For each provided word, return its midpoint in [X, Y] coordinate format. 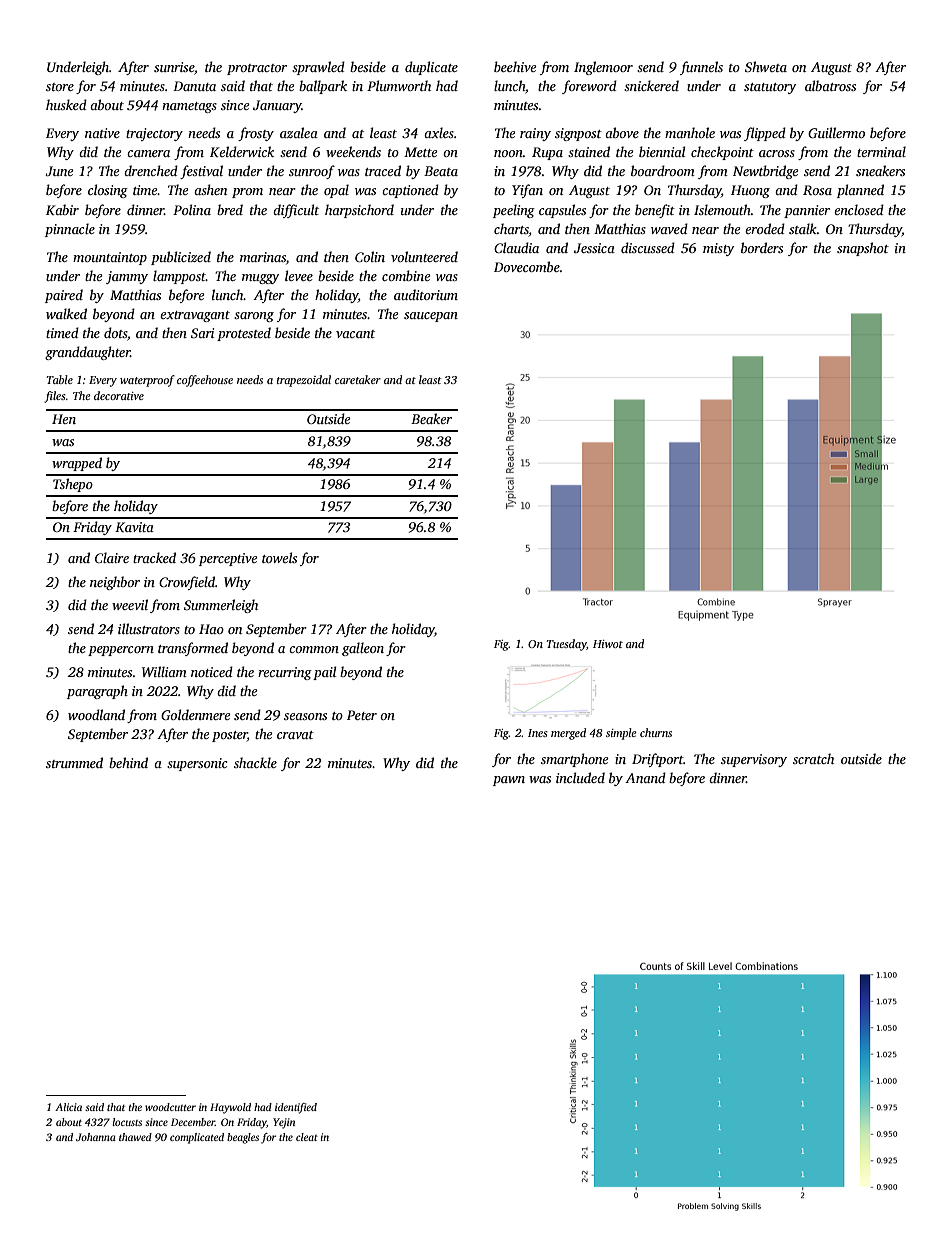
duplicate [431, 68]
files [55, 397]
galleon [363, 649]
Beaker [431, 418]
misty [718, 249]
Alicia [68, 1107]
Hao [211, 629]
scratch [813, 758]
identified [296, 1108]
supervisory [754, 760]
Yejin [284, 1123]
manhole [690, 132]
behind [128, 762]
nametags [189, 107]
